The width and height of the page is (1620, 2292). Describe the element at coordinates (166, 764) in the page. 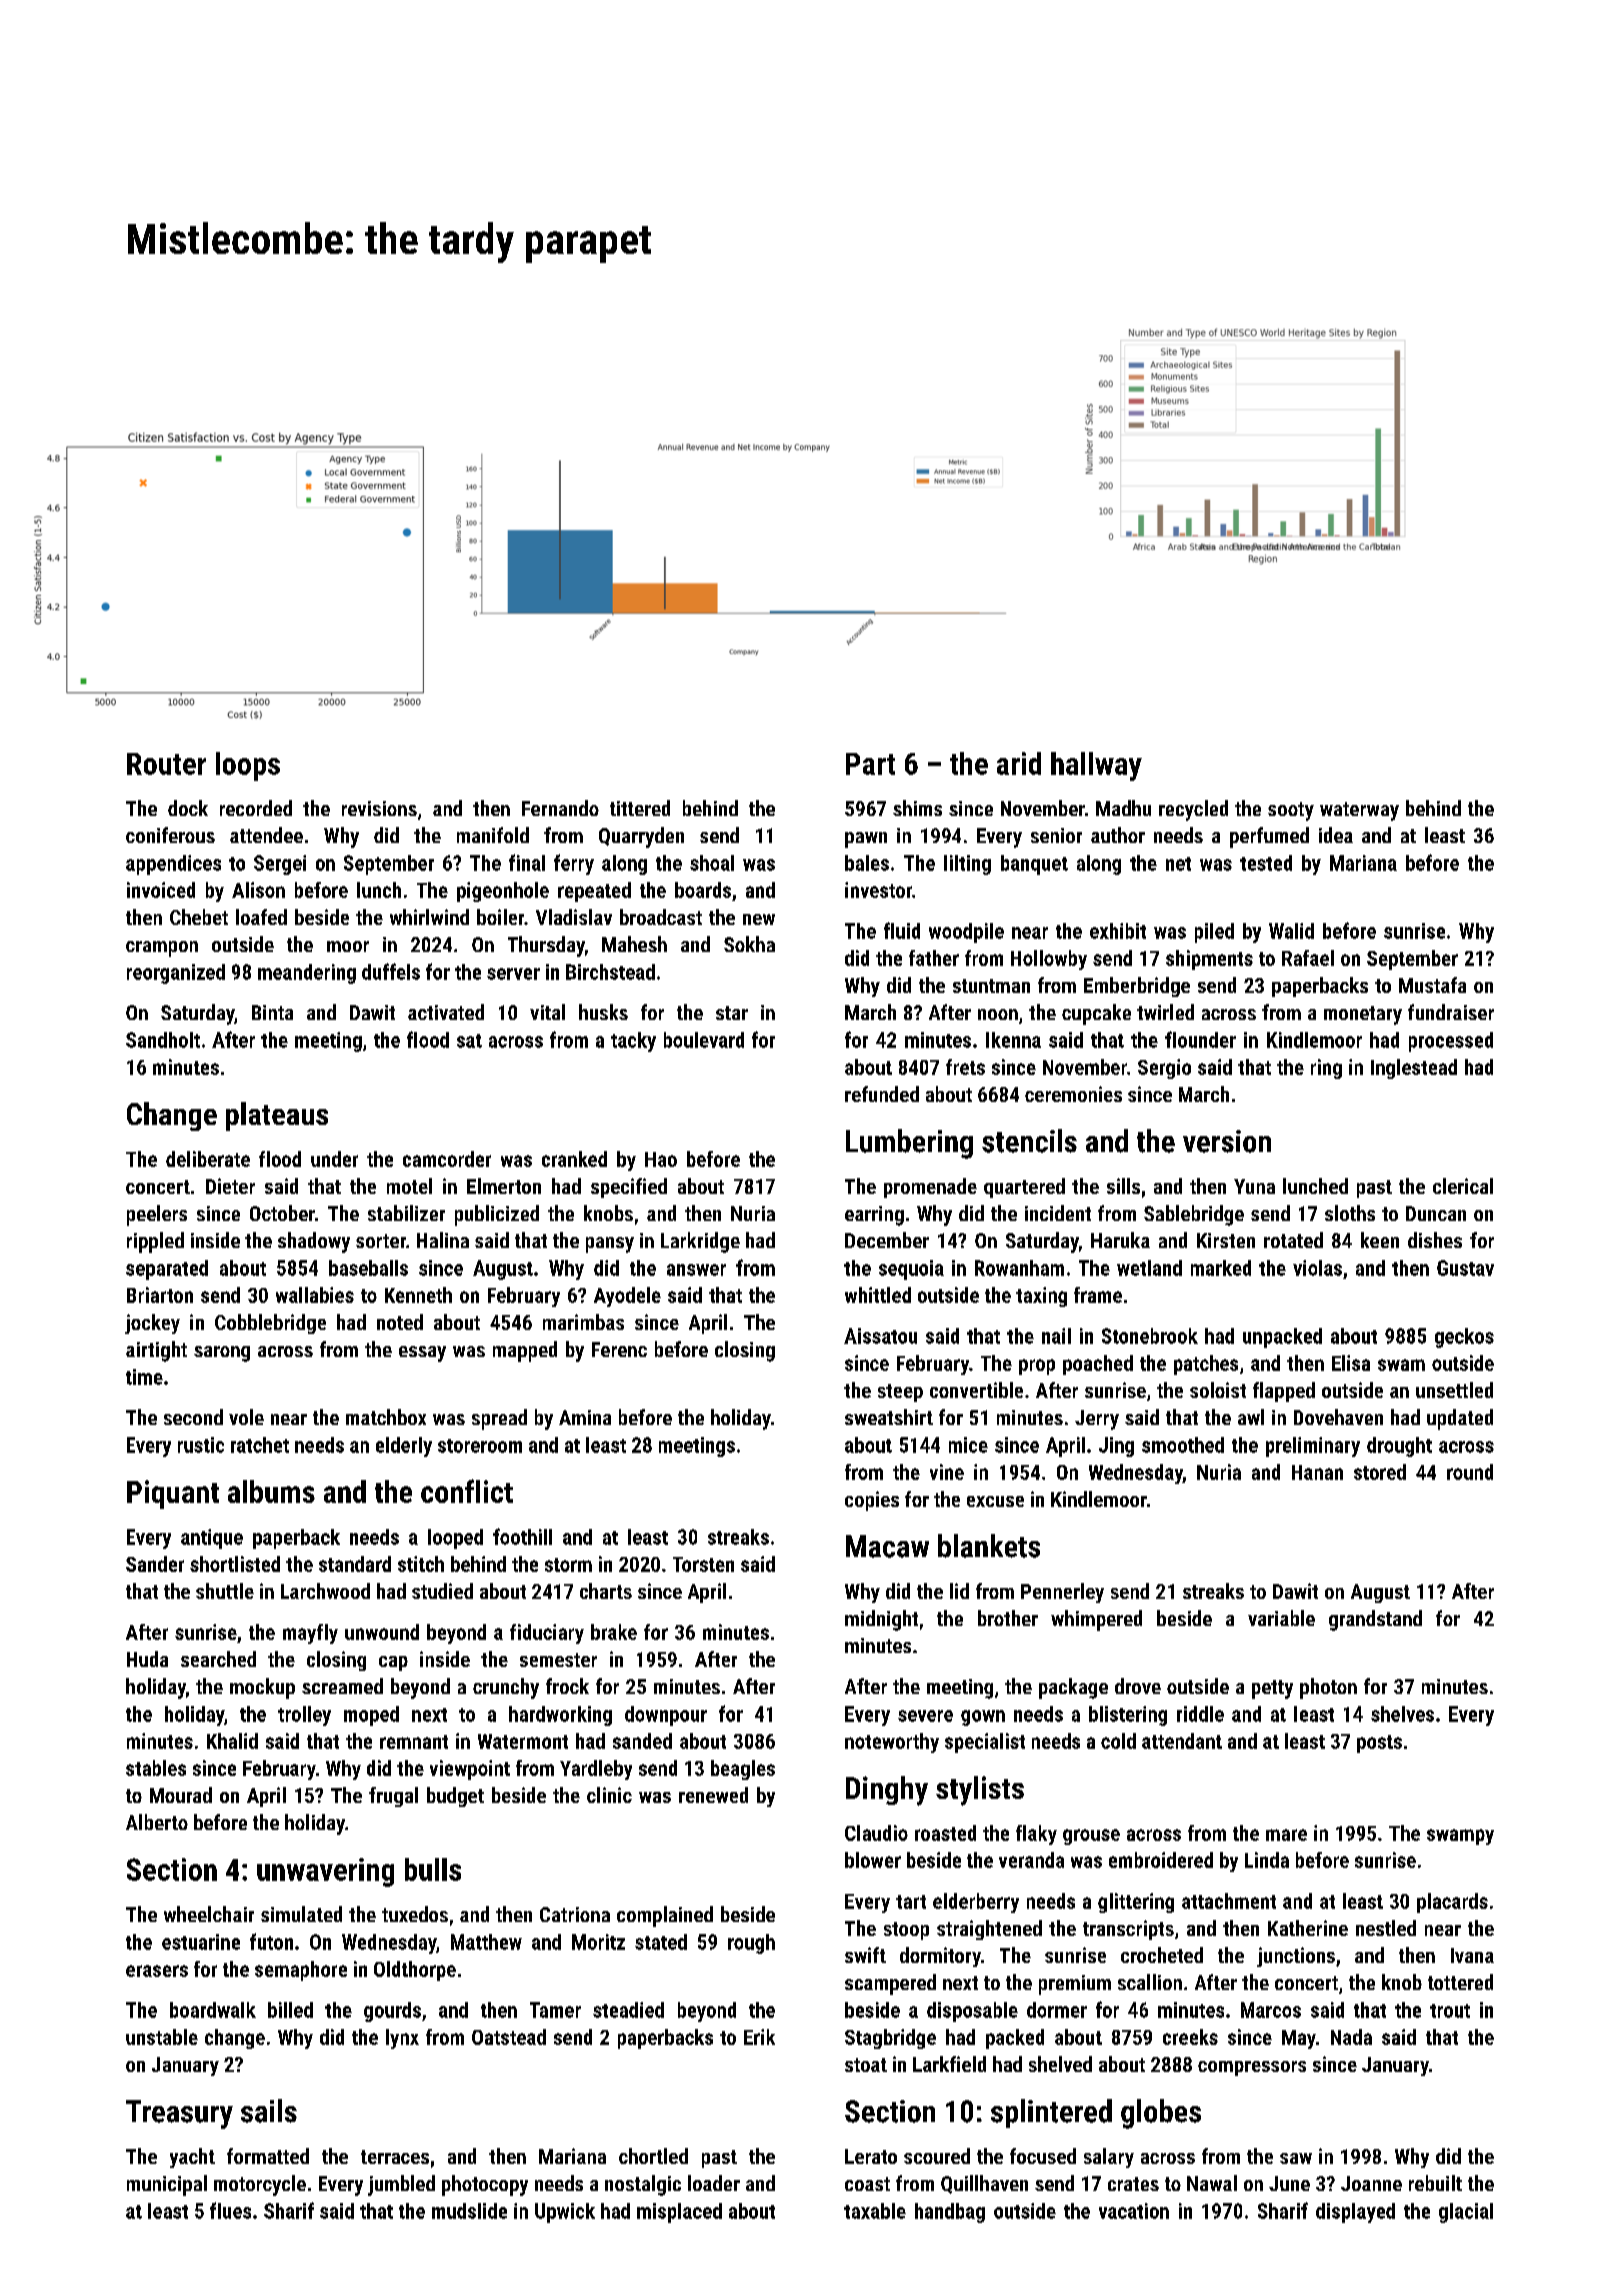

I see `Router` at that location.
